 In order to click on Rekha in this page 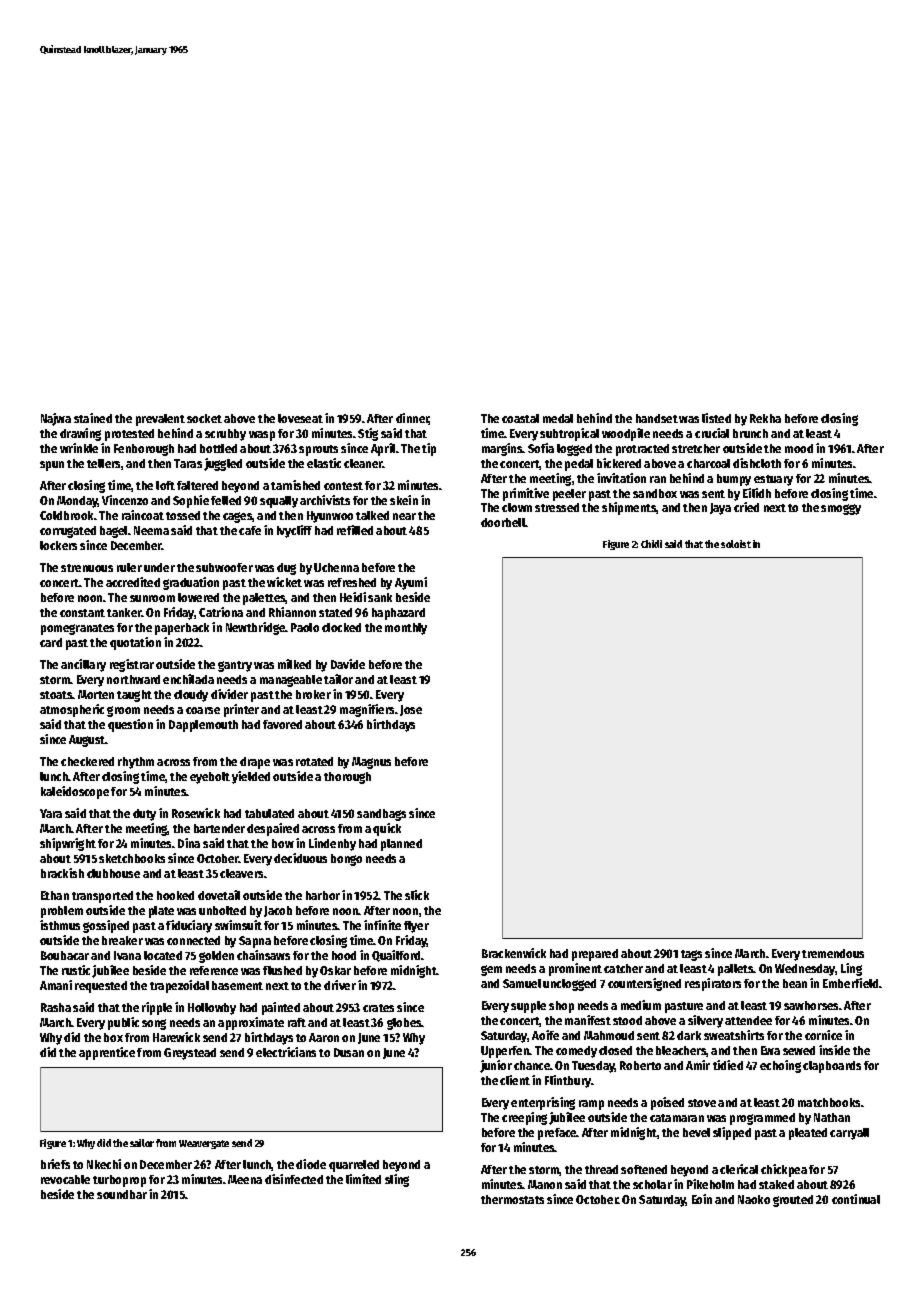, I will do `click(765, 418)`.
